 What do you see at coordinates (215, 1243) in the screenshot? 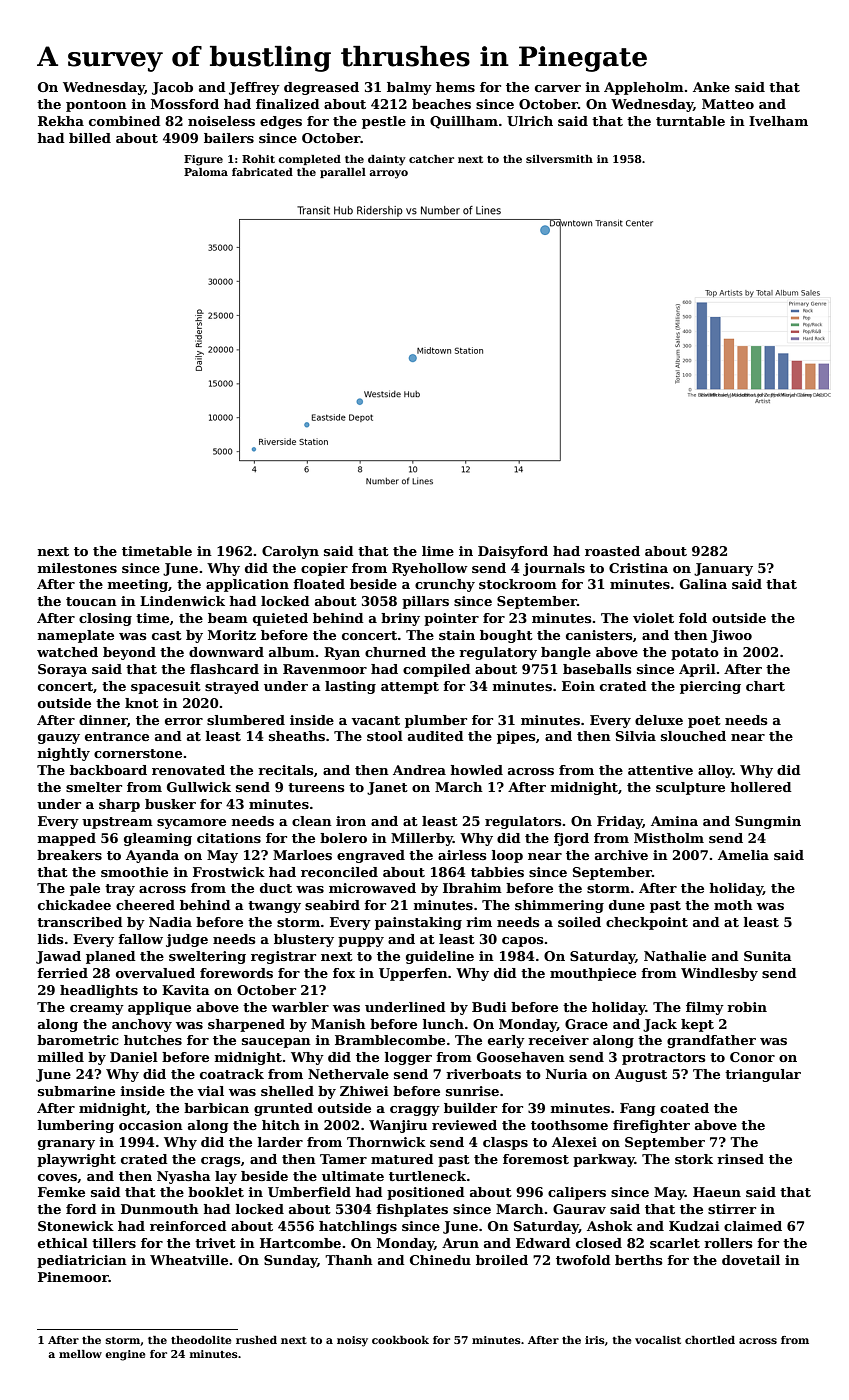
I see `trivet` at bounding box center [215, 1243].
